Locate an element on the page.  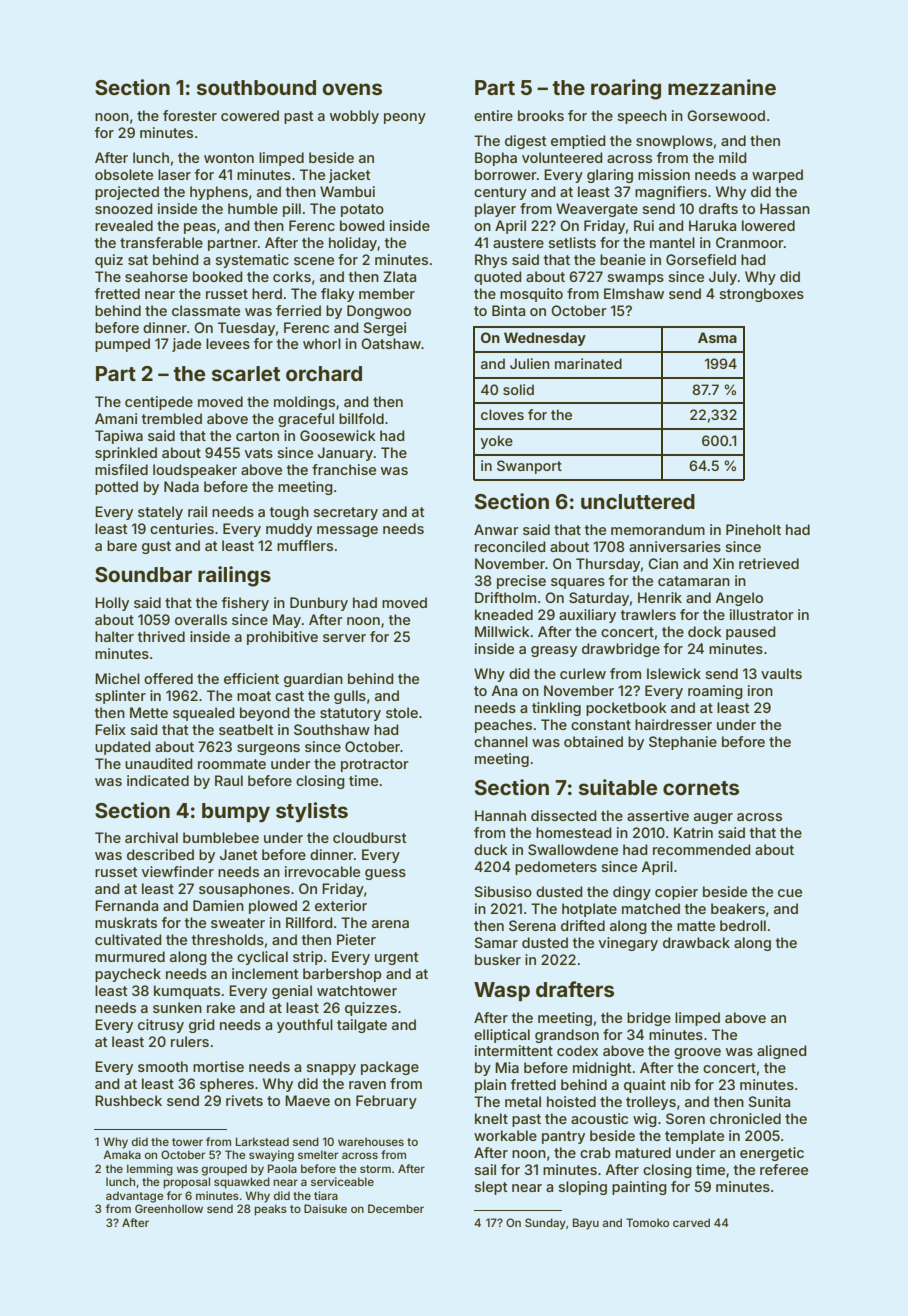
Paola is located at coordinates (282, 1168).
